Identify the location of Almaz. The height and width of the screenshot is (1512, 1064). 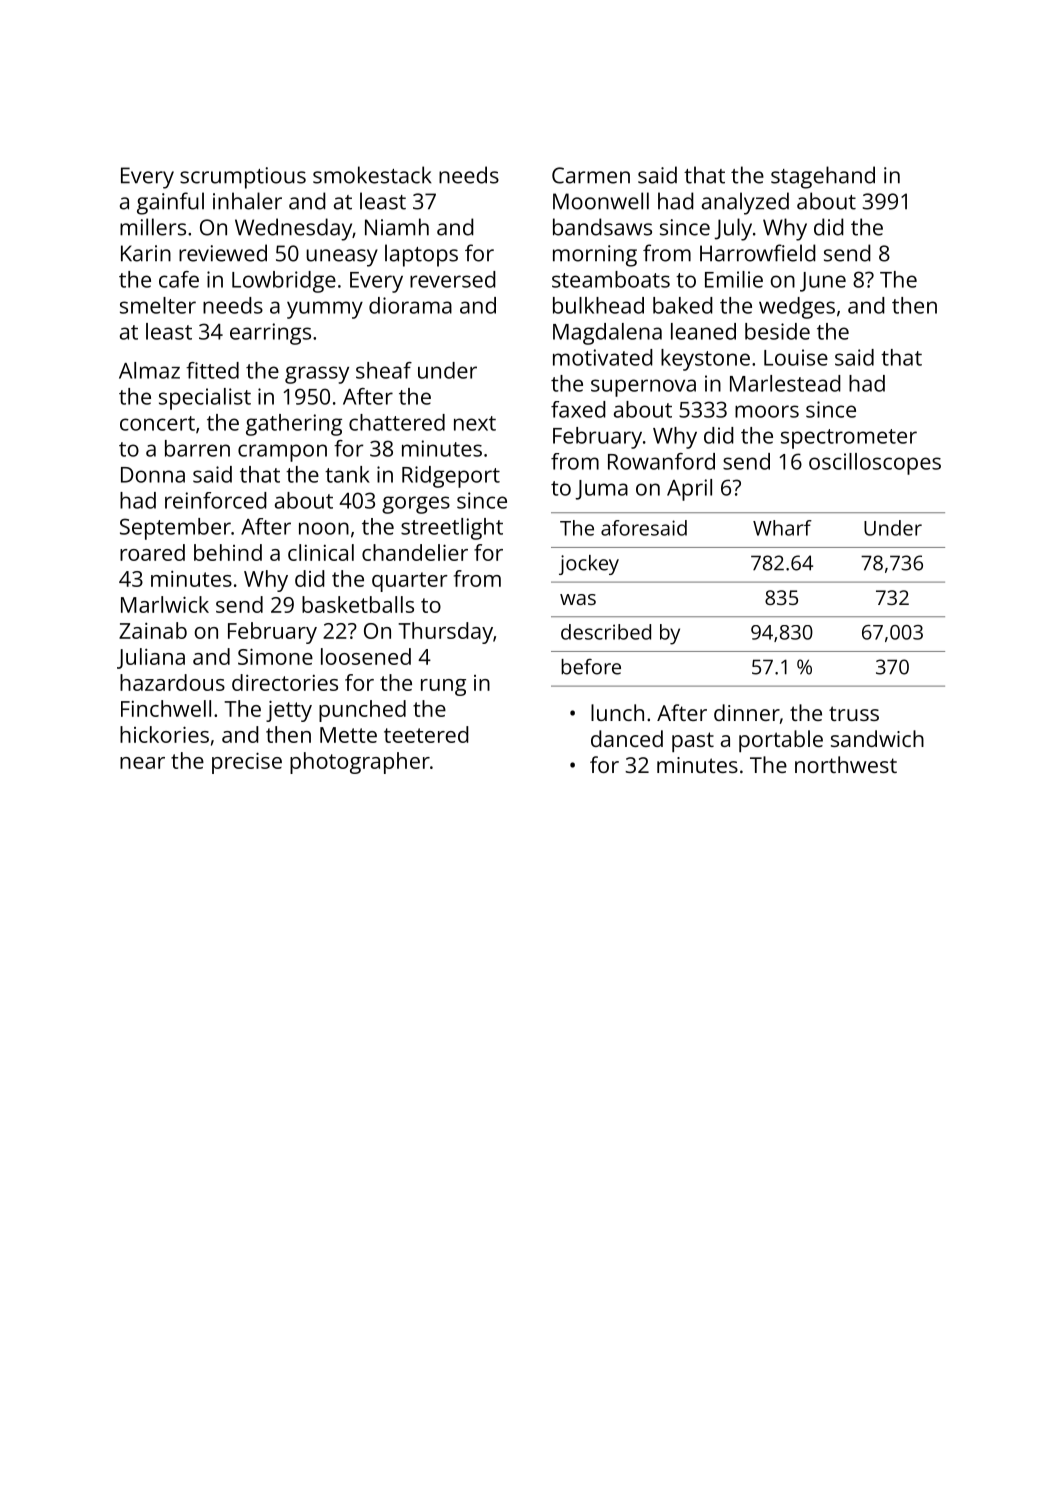
(149, 370).
